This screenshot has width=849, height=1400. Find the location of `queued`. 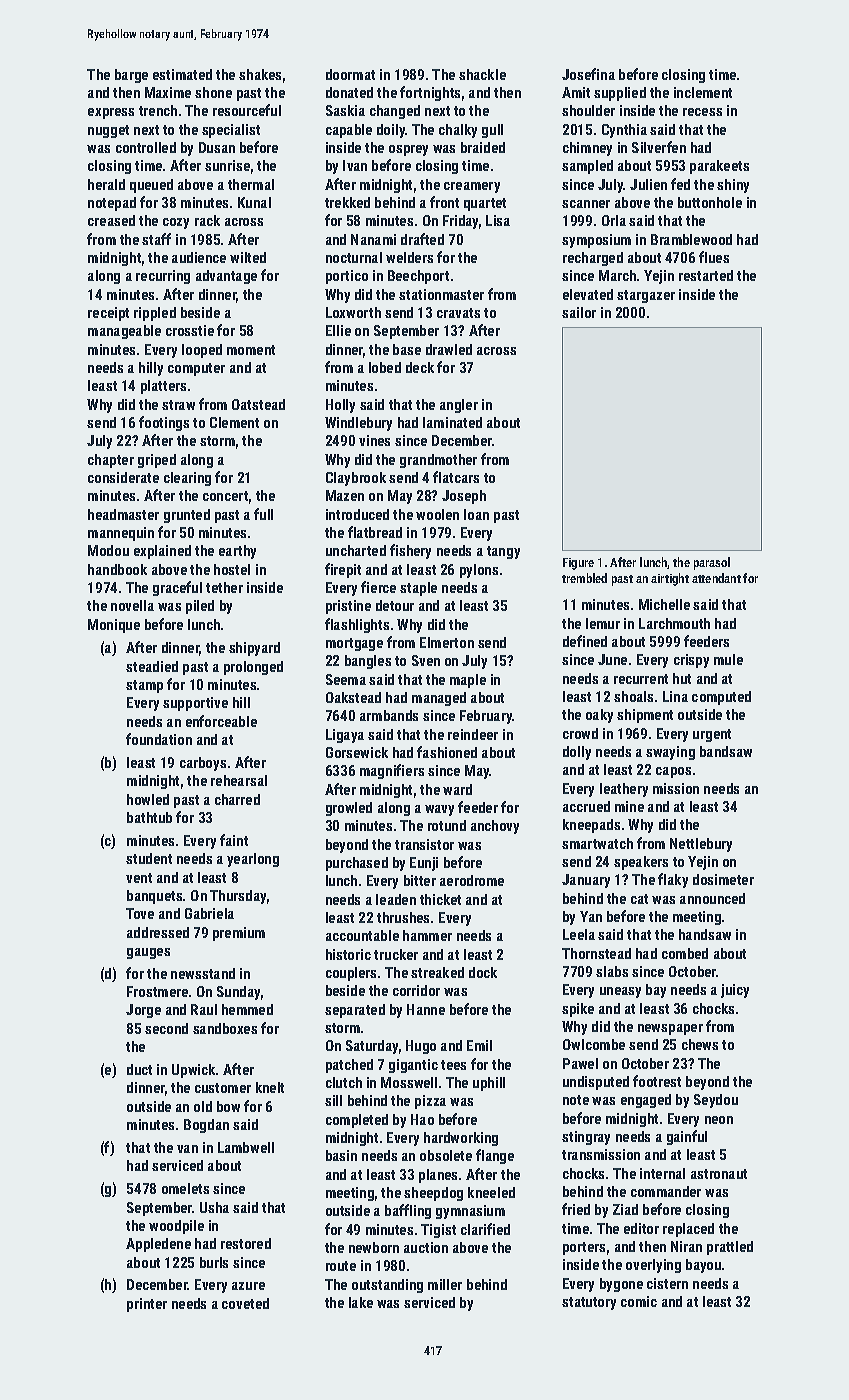

queued is located at coordinates (151, 186).
